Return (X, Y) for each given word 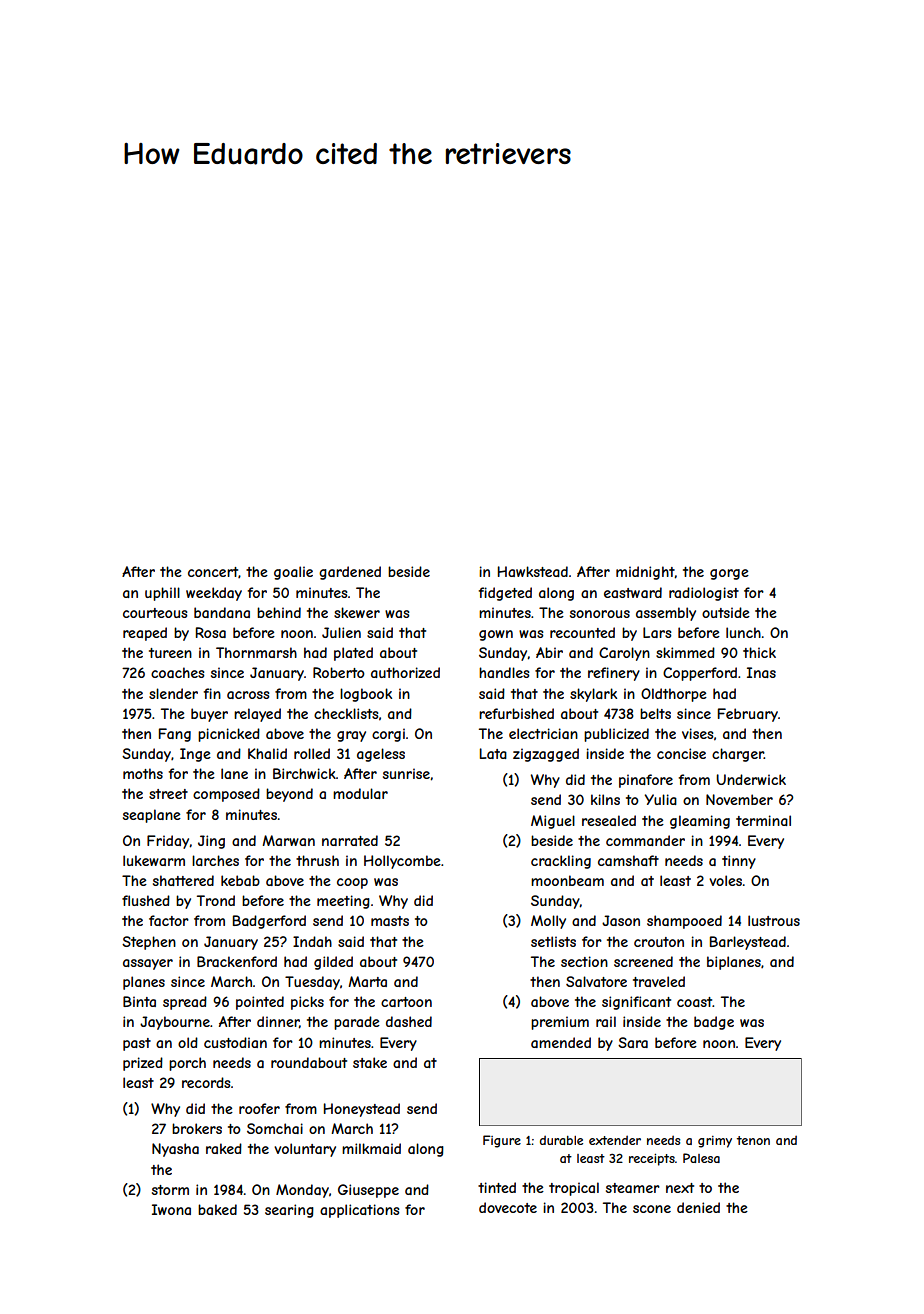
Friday (168, 842)
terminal (763, 820)
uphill (162, 594)
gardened (350, 573)
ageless (381, 755)
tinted (497, 1187)
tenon (753, 1140)
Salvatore (596, 981)
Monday (302, 1191)
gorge (729, 574)
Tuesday (312, 983)
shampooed (684, 922)
